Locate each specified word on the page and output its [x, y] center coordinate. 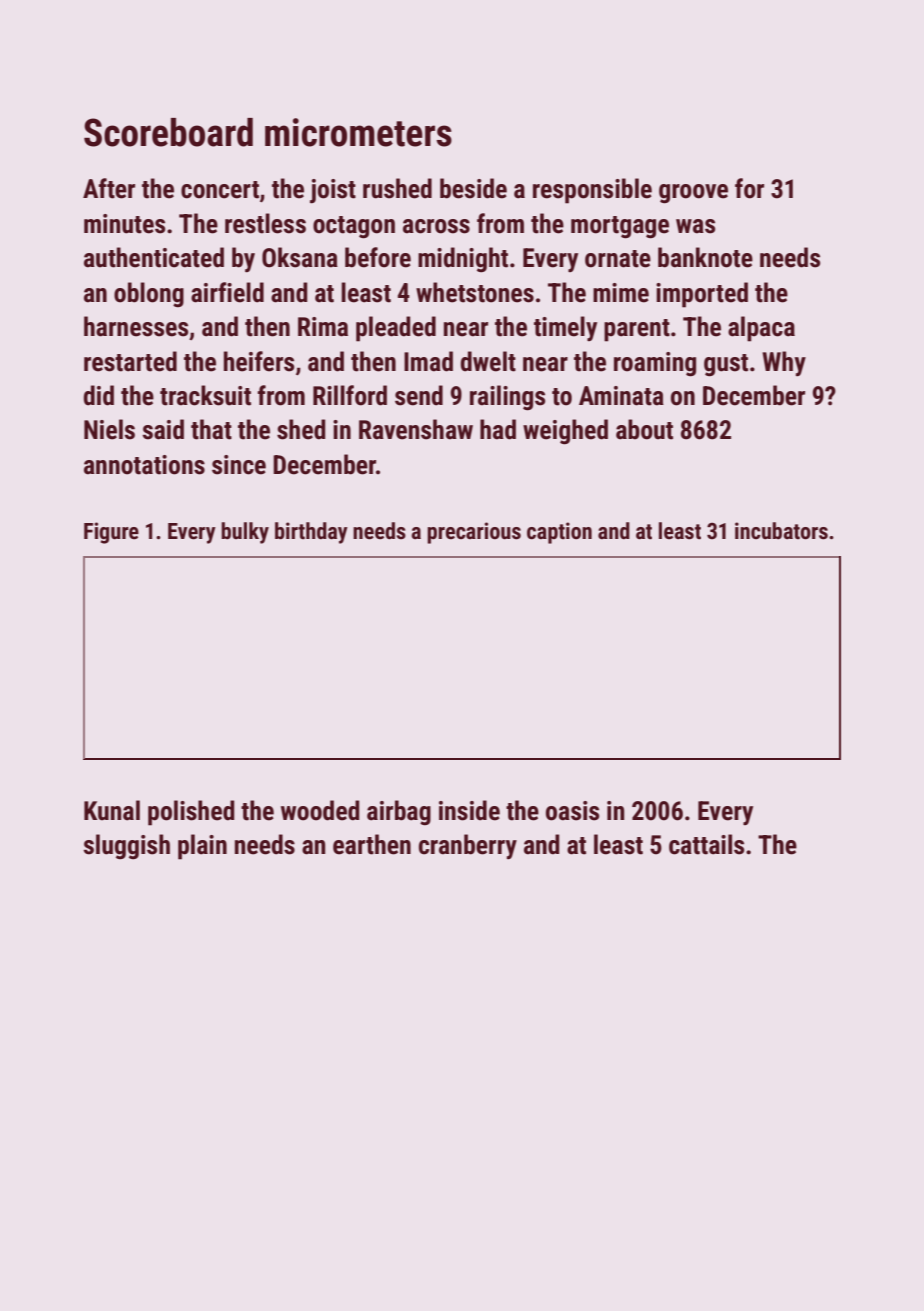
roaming [655, 364]
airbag [399, 813]
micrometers [358, 132]
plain [202, 847]
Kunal [112, 810]
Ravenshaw [416, 429]
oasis [572, 811]
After [109, 188]
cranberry [468, 847]
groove [693, 194]
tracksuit [205, 395]
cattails [706, 844]
